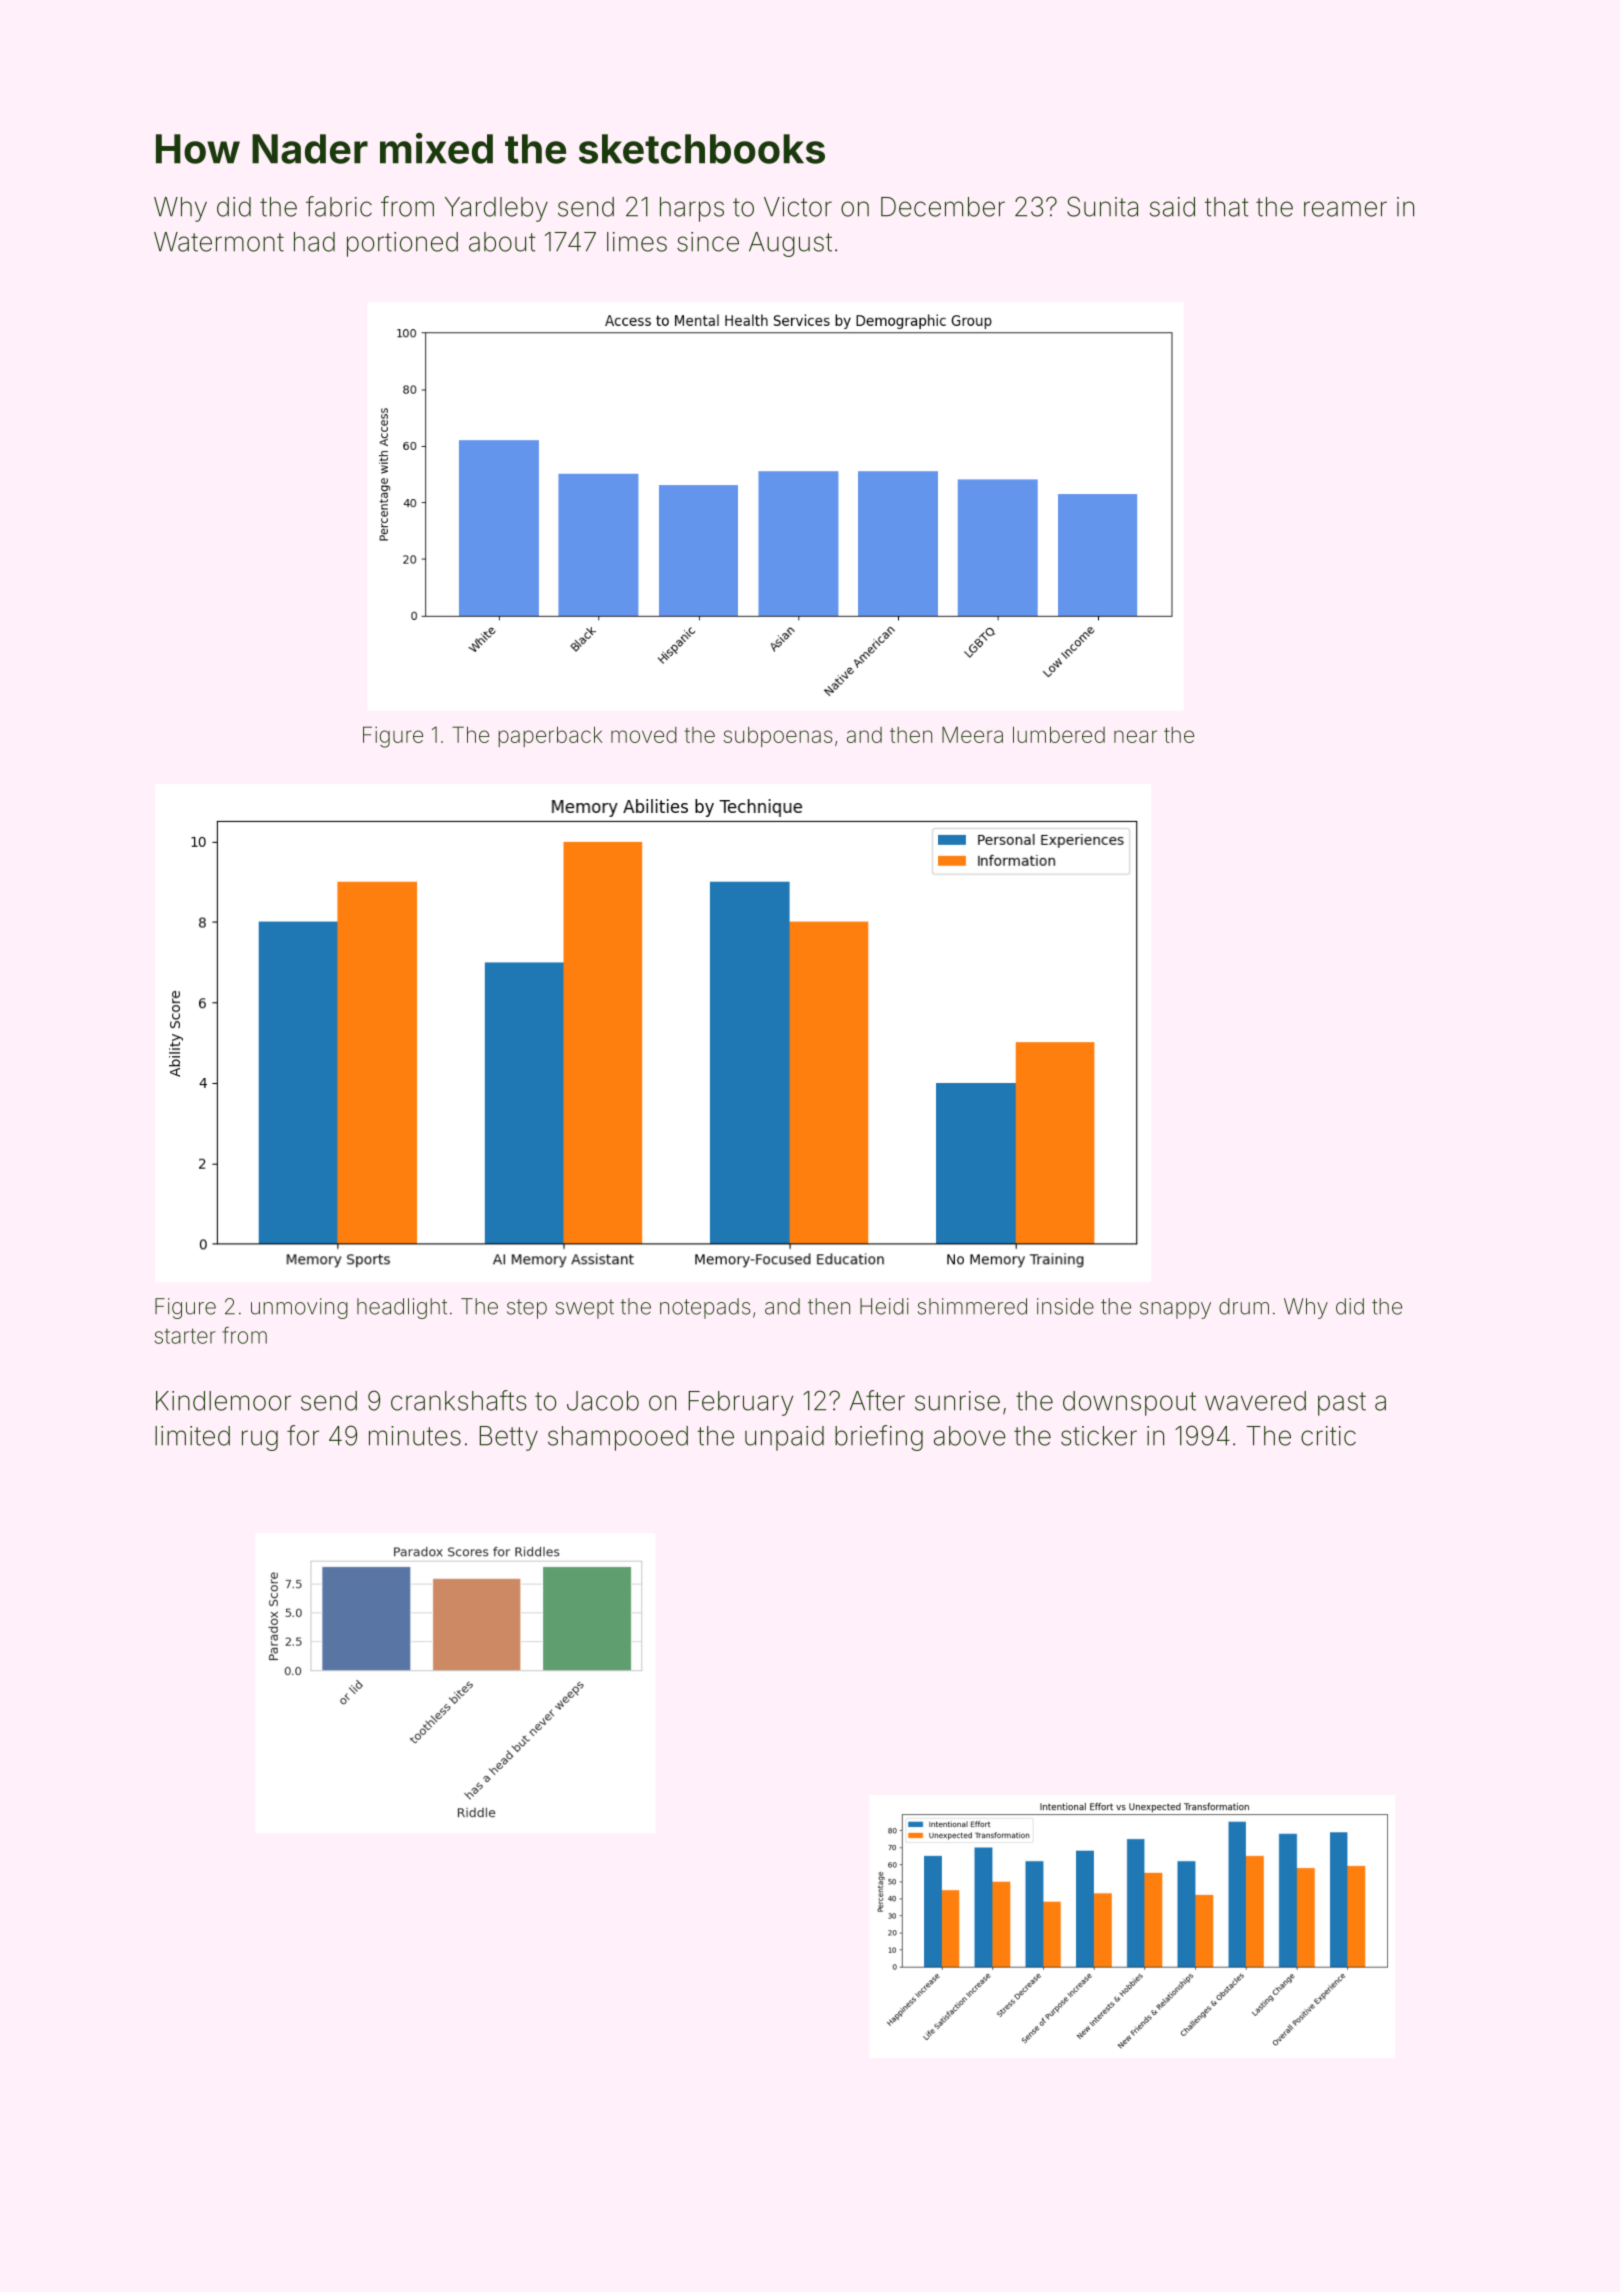 The height and width of the image is (2292, 1620). I want to click on reamer, so click(1345, 209).
